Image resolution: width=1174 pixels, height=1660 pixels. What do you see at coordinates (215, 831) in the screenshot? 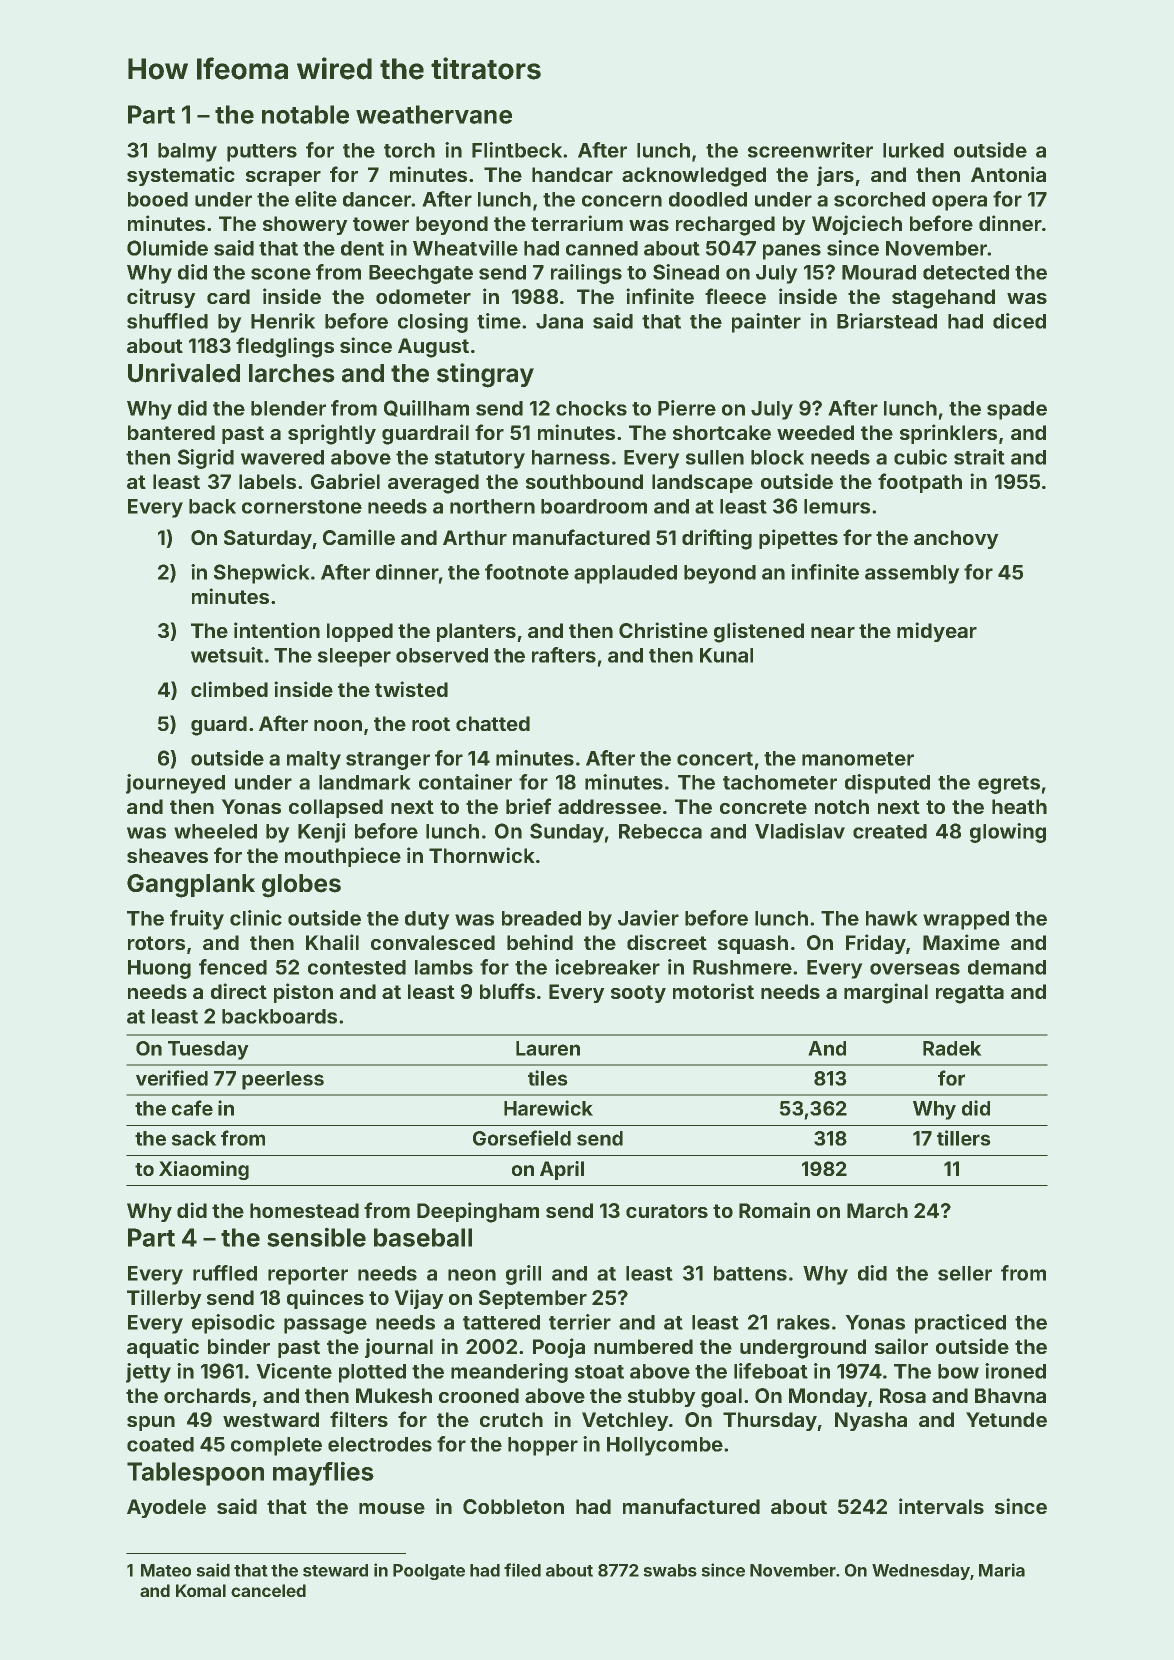
I see `wheeled` at bounding box center [215, 831].
